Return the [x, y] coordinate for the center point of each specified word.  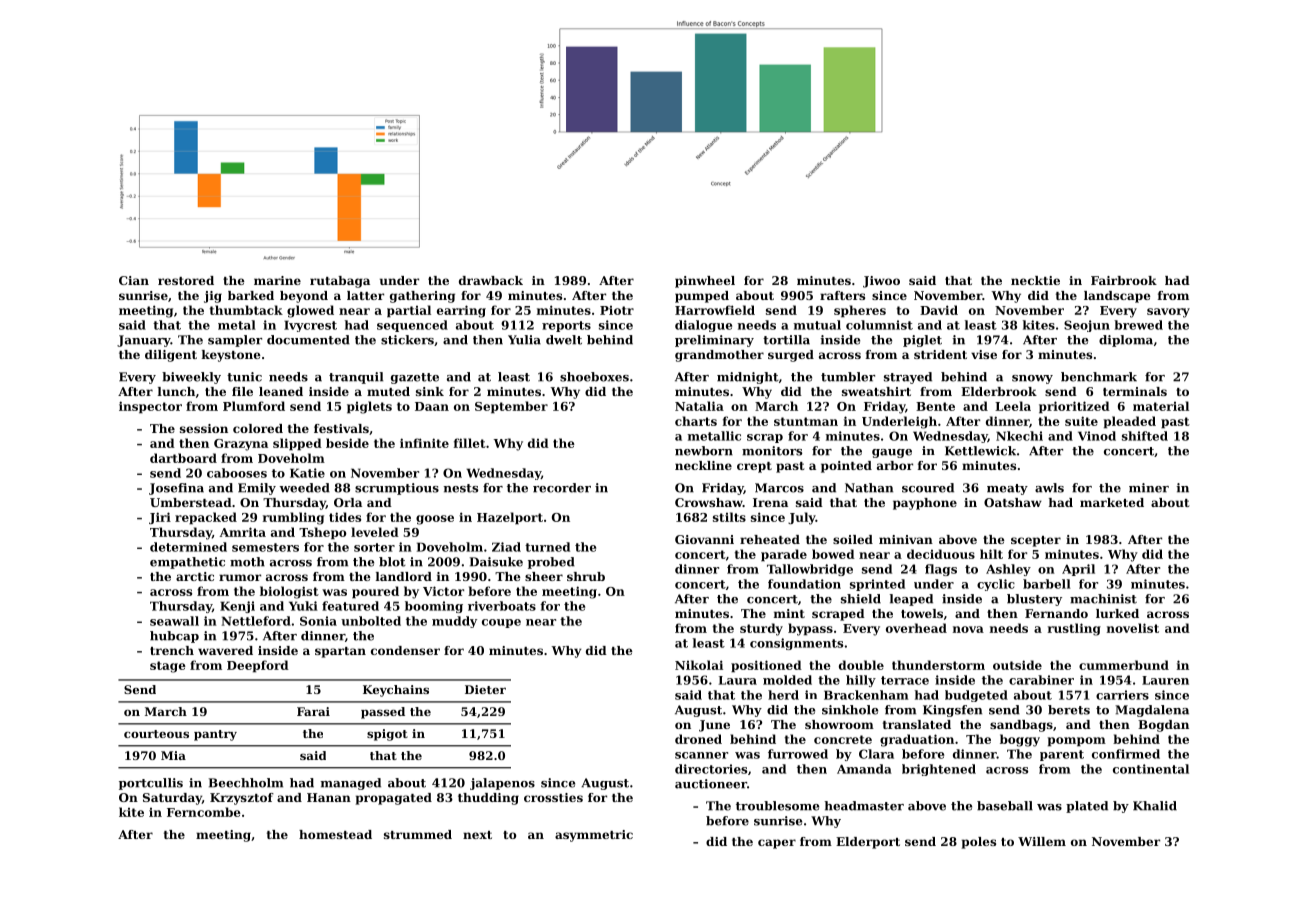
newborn [704, 451]
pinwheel [705, 282]
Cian [134, 280]
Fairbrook [1124, 280]
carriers [1122, 695]
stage [168, 667]
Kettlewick [980, 451]
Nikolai [699, 665]
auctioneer [711, 784]
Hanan [329, 797]
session [204, 428]
